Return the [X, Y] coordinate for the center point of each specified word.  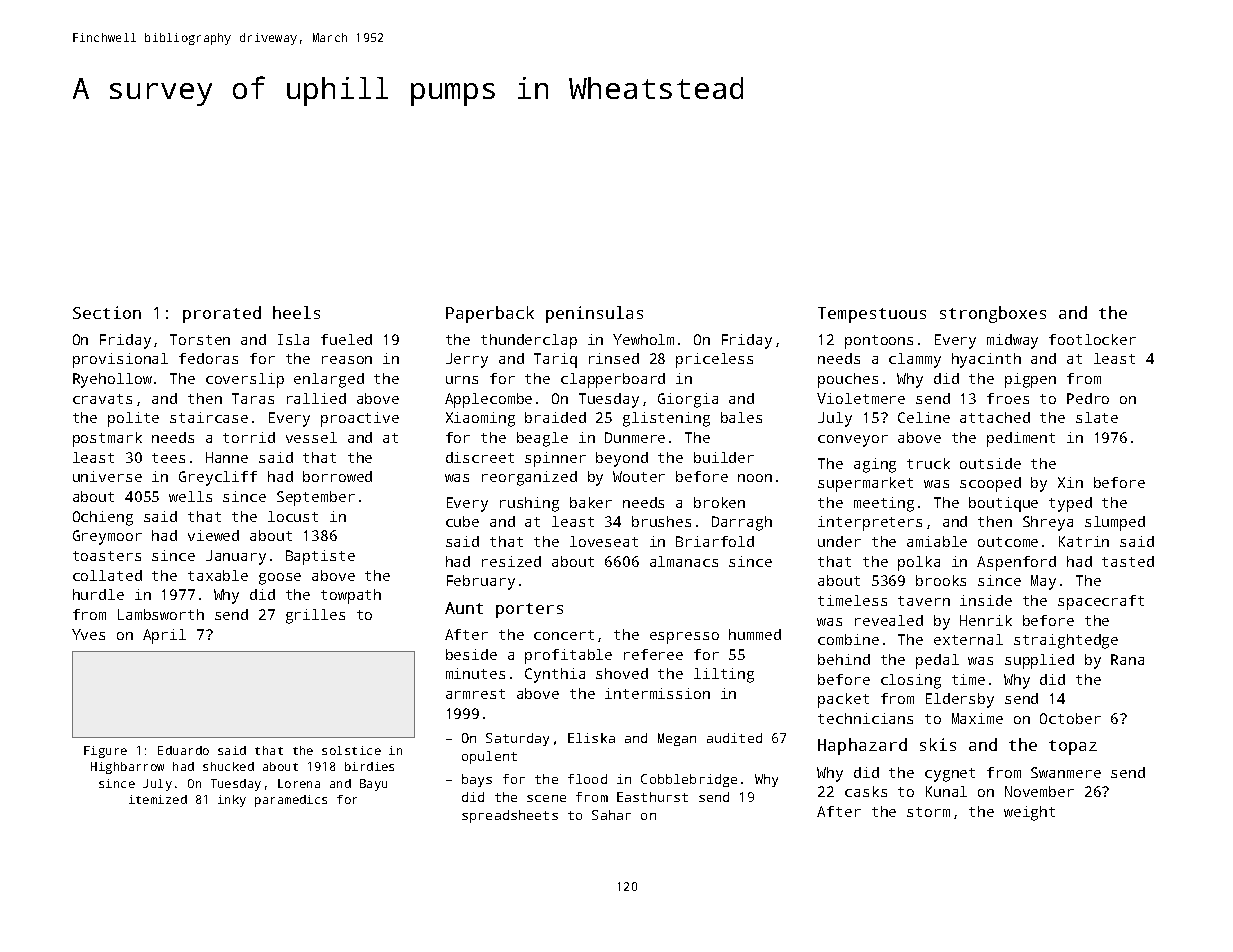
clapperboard [613, 380]
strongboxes [993, 314]
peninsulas [594, 314]
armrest [475, 694]
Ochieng [103, 518]
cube [462, 521]
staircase [209, 417]
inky [232, 801]
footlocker [1092, 339]
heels [296, 312]
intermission [657, 693]
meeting [884, 504]
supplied [1039, 661]
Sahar [611, 815]
